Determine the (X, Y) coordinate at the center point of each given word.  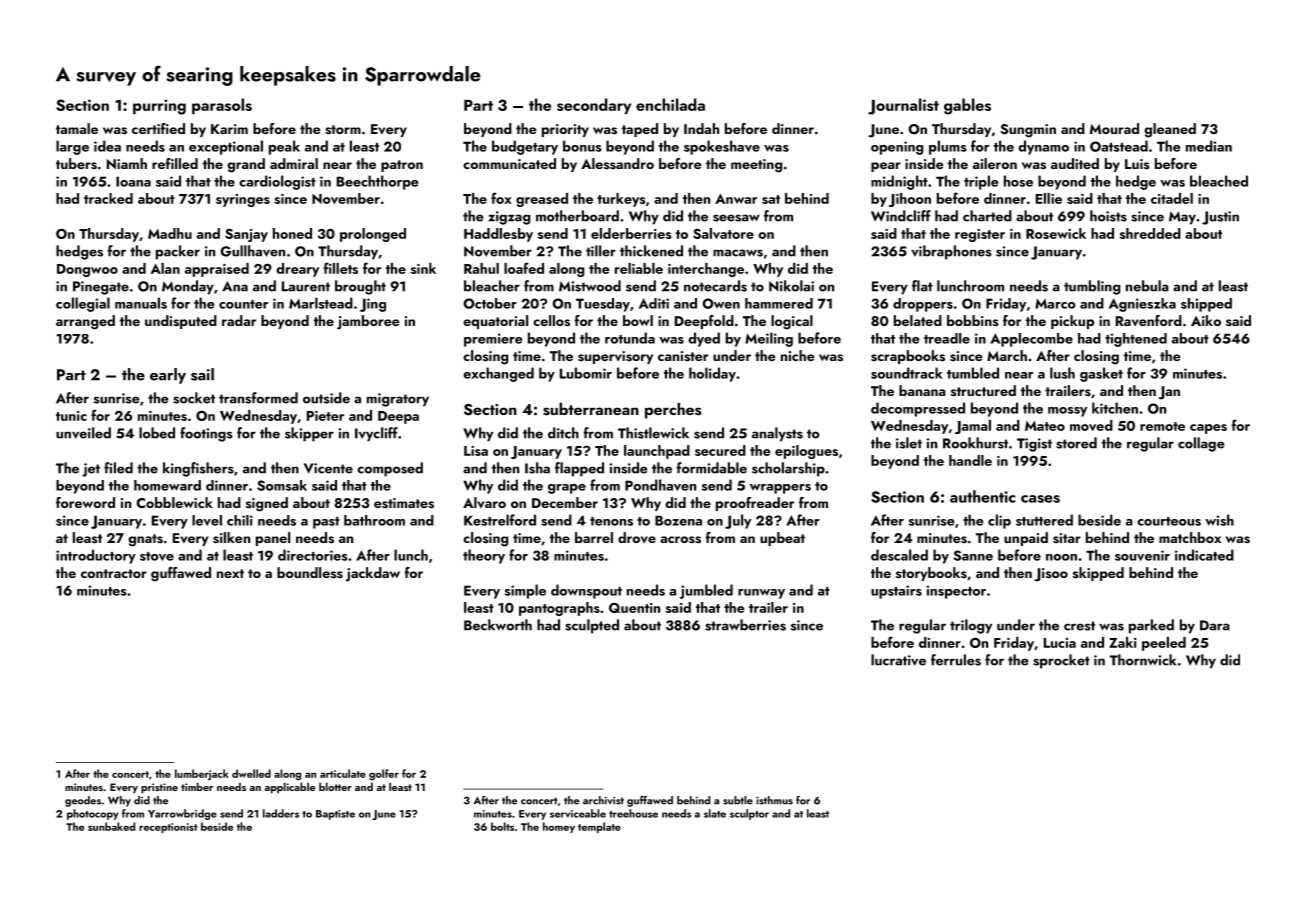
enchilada (670, 104)
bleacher (492, 286)
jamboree (368, 322)
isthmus (774, 800)
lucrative (898, 660)
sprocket (1061, 661)
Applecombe (1031, 340)
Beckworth (498, 625)
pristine (159, 788)
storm (343, 130)
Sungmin (1028, 131)
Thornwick (1143, 660)
